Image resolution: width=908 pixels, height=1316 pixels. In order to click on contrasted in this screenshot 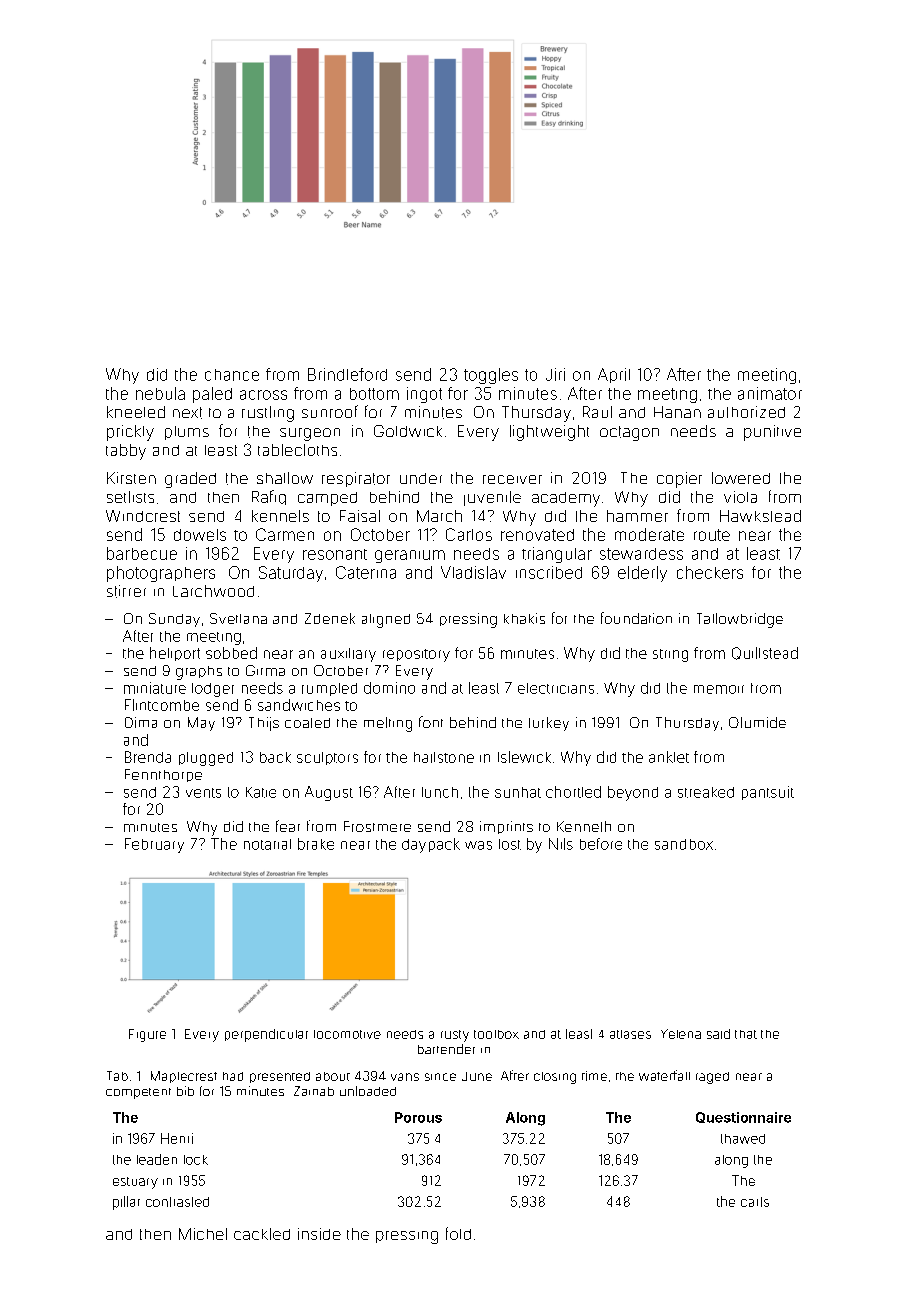, I will do `click(177, 1202)`.
